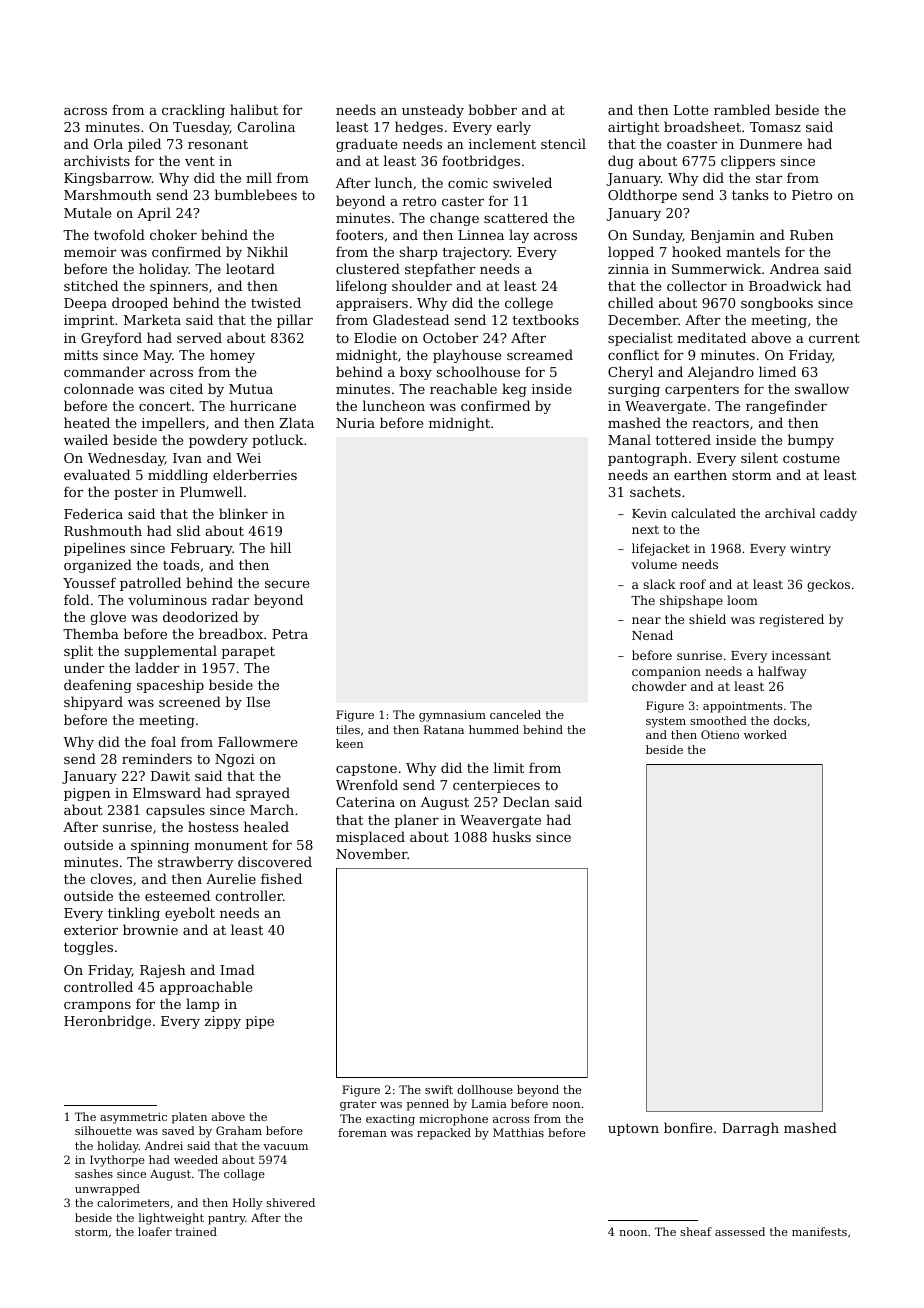 This page has height=1308, width=924. Describe the element at coordinates (563, 143) in the page. I see `stencil` at that location.
